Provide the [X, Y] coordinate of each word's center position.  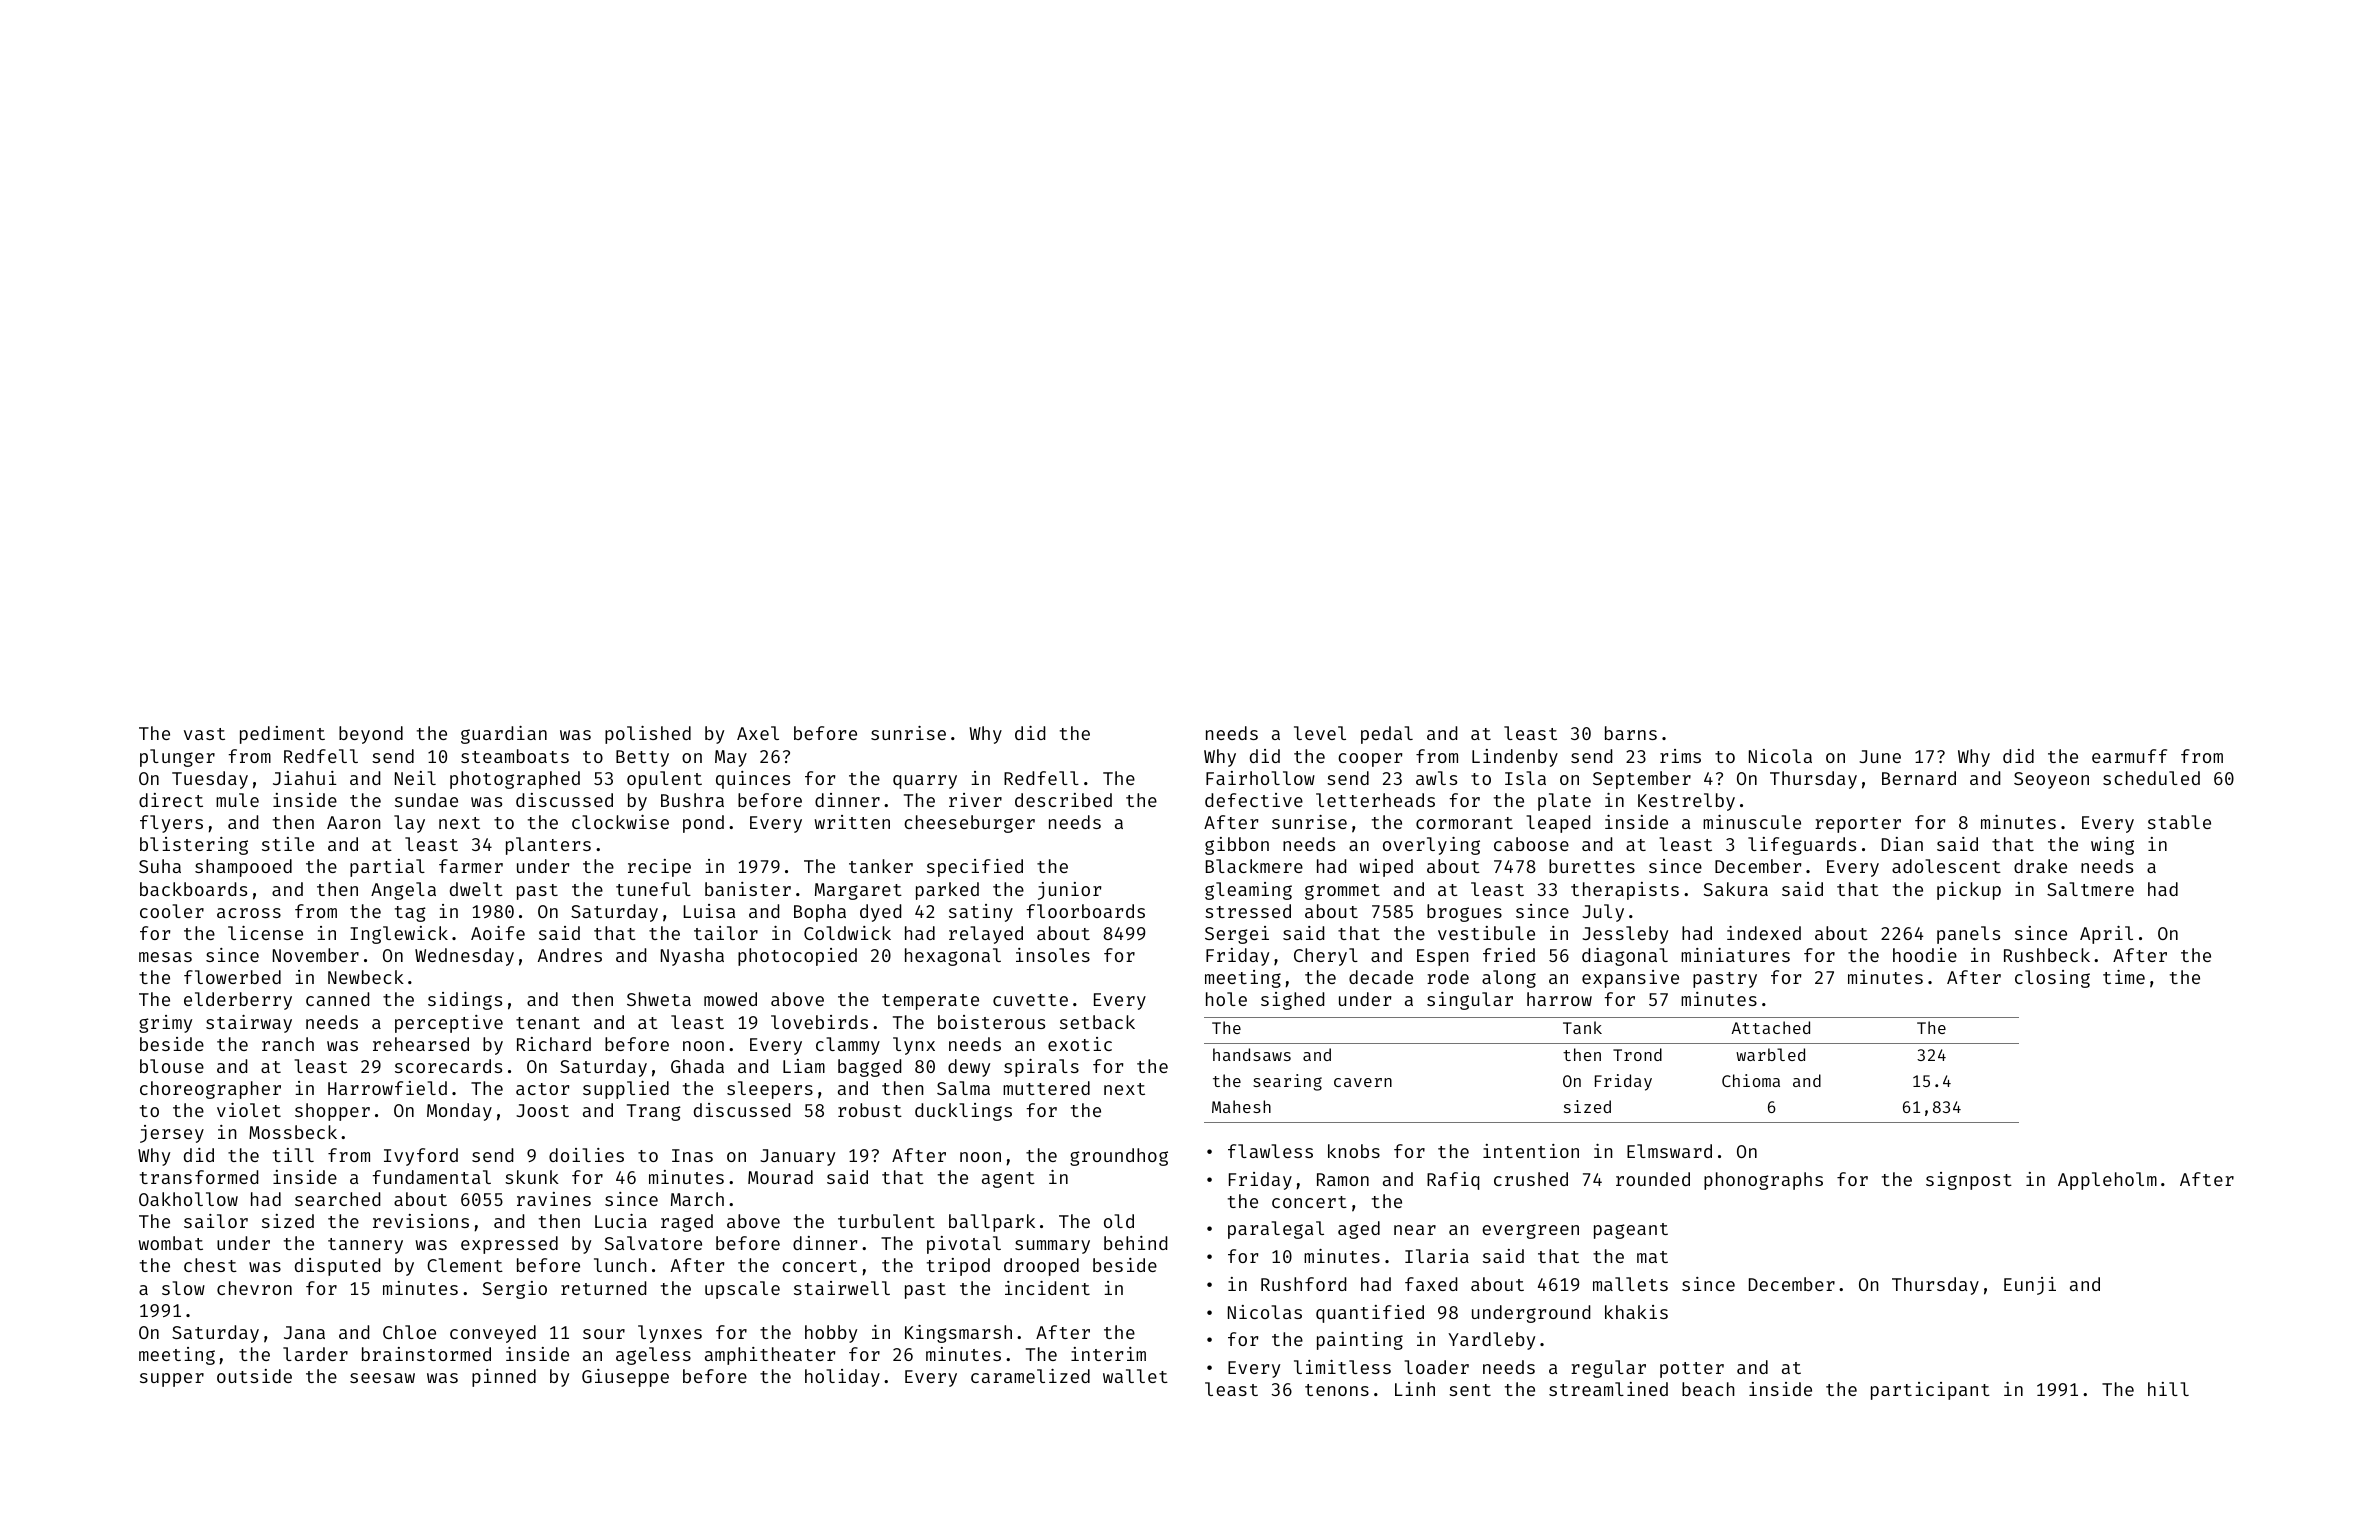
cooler [172, 911]
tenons [1337, 1390]
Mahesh [1241, 1106]
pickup [1969, 891]
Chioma [1751, 1080]
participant [1930, 1391]
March [697, 1199]
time [2124, 977]
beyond [371, 735]
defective [1254, 800]
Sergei [1237, 935]
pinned [504, 1378]
